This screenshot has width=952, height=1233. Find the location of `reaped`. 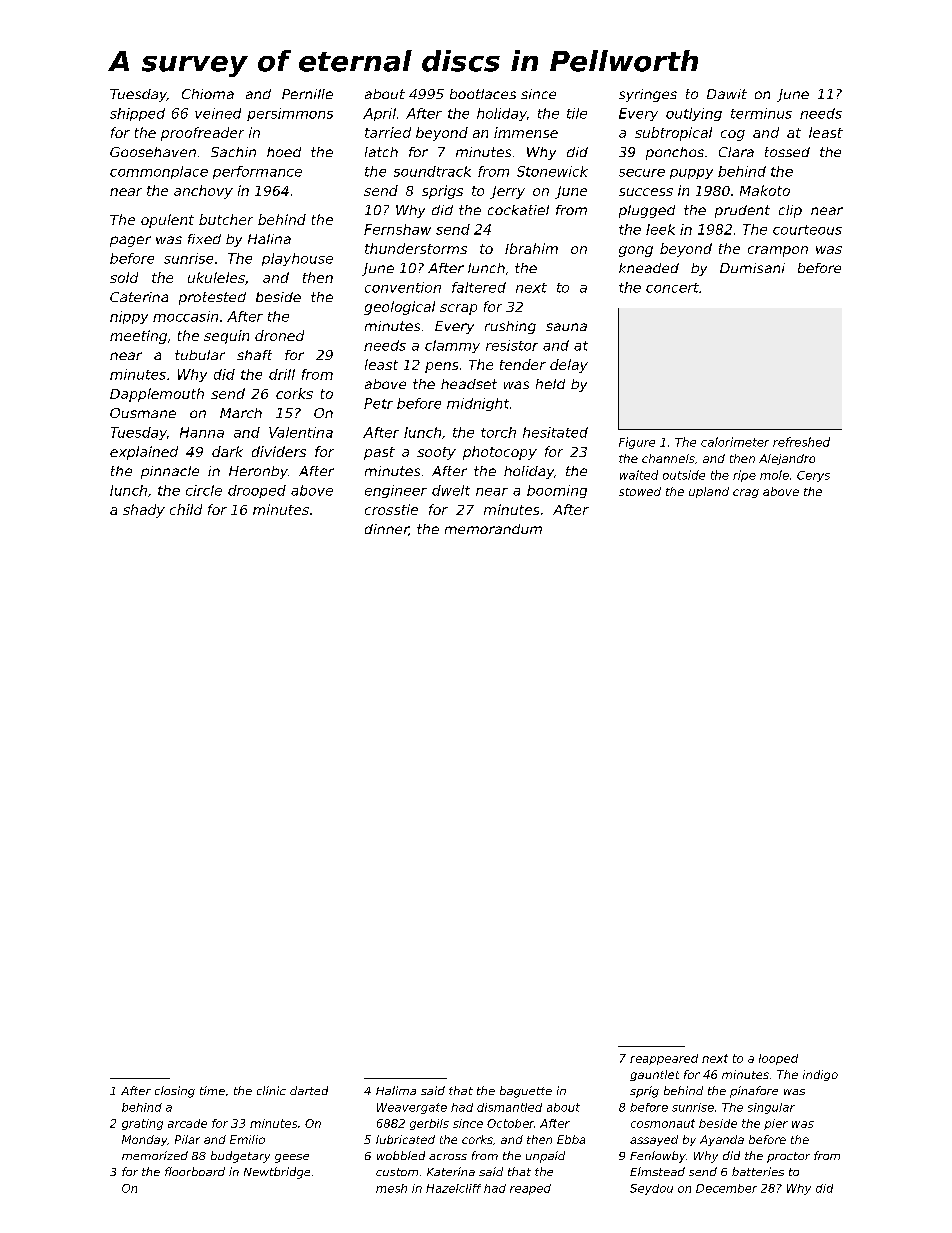

reaped is located at coordinates (530, 1189).
